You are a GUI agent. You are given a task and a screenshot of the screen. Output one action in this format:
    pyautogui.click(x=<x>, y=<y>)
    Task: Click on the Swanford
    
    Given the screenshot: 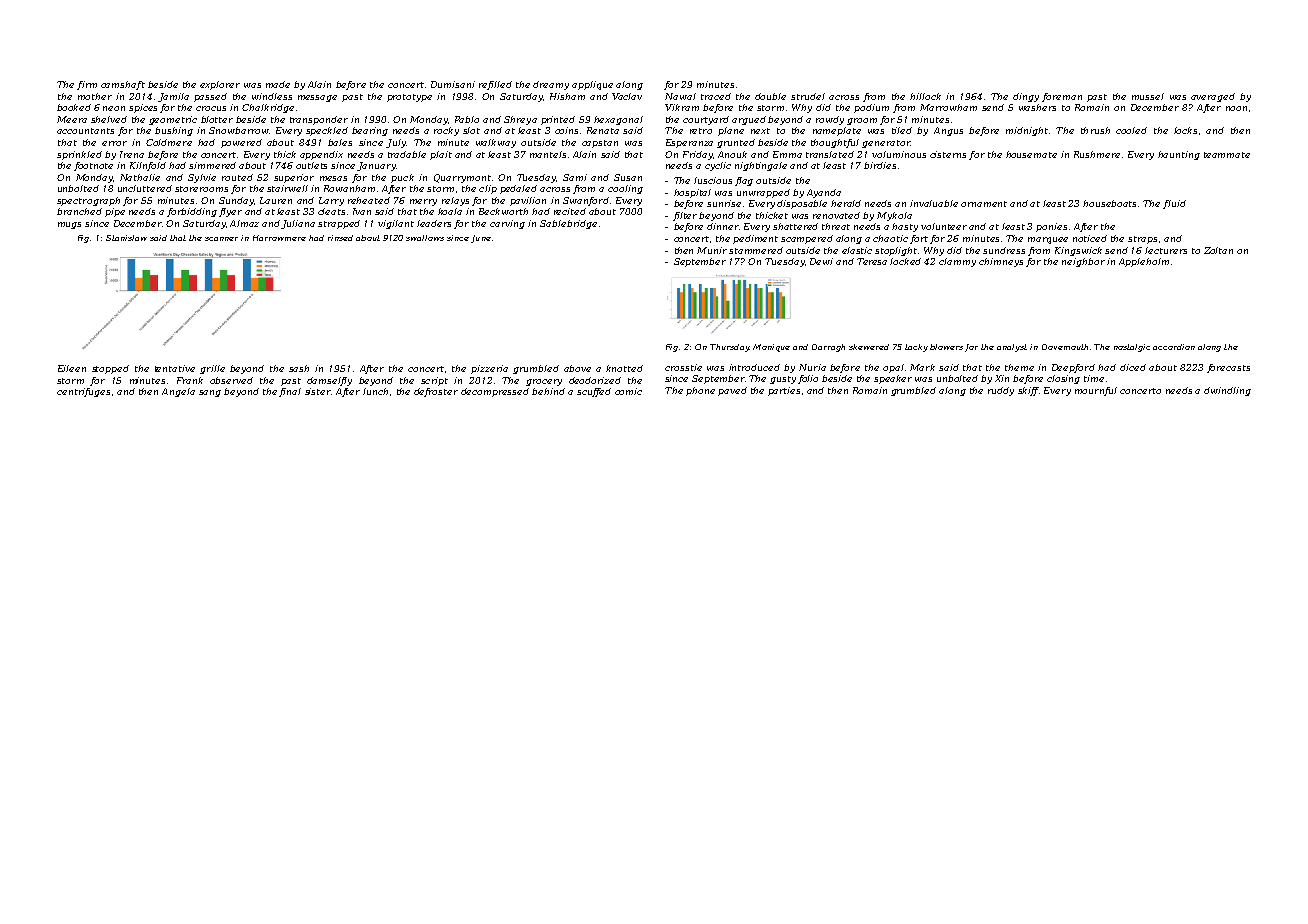 What is the action you would take?
    pyautogui.click(x=586, y=201)
